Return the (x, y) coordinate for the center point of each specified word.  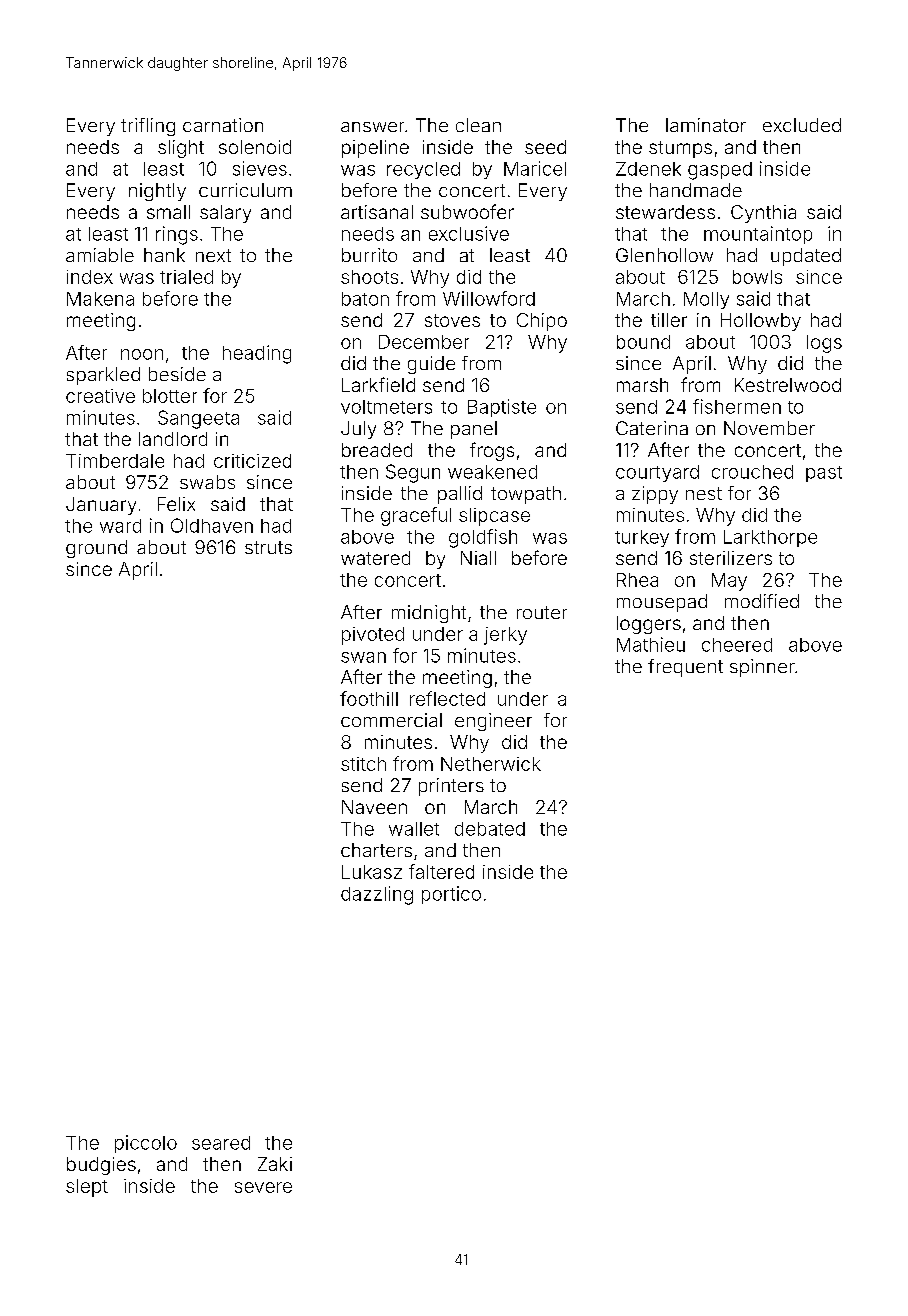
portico (451, 895)
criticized (252, 461)
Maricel (535, 168)
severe (263, 1187)
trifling (148, 127)
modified (762, 601)
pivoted (373, 636)
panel (474, 430)
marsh (642, 385)
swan (363, 657)
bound (643, 342)
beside (177, 374)
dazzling (377, 895)
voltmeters (386, 407)
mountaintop (758, 235)
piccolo (146, 1144)
